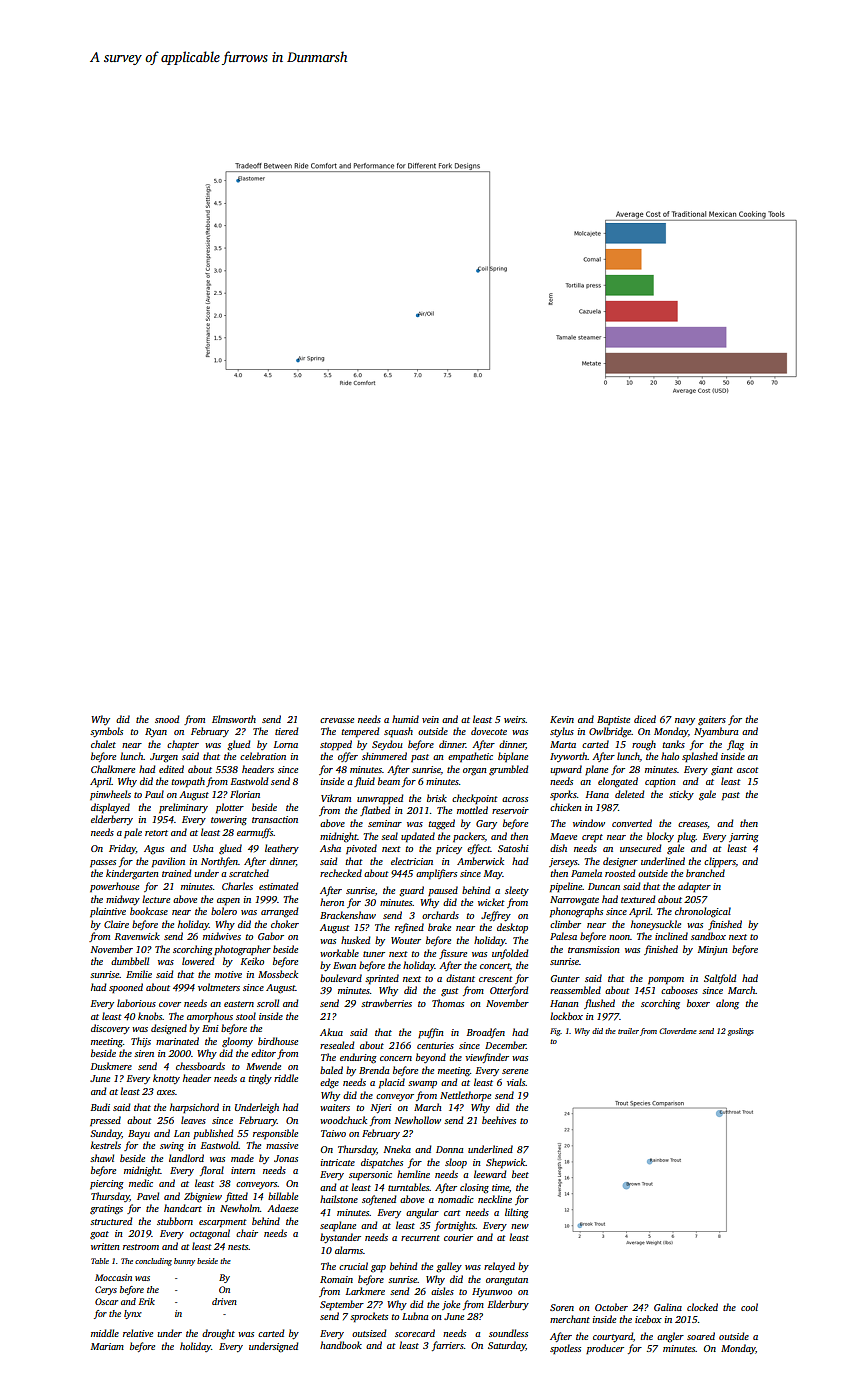 Image resolution: width=849 pixels, height=1400 pixels. I want to click on fissure, so click(453, 954).
